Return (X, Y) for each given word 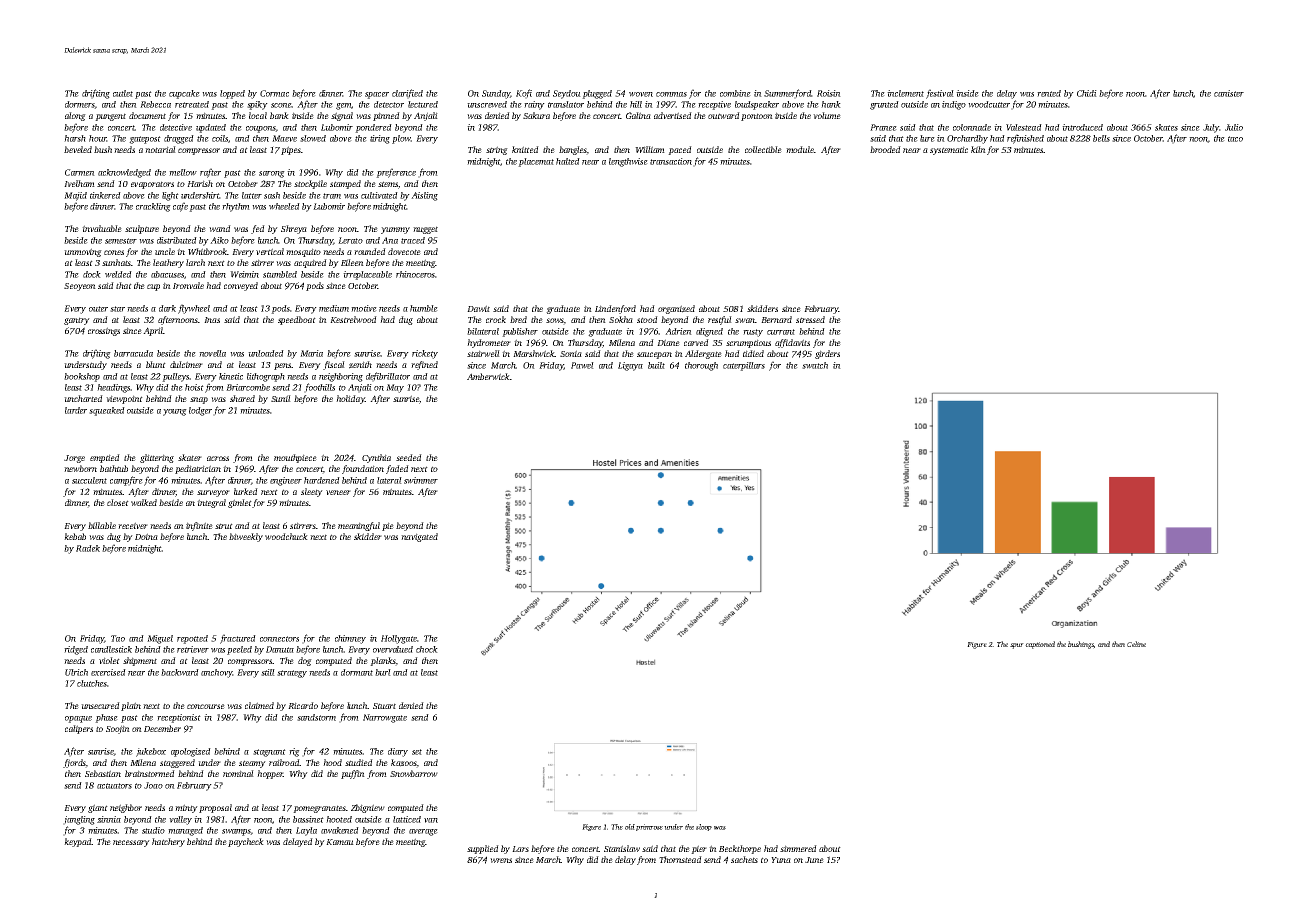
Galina (638, 115)
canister (1229, 93)
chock (427, 649)
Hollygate (399, 639)
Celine (1136, 644)
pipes (291, 150)
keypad (78, 842)
